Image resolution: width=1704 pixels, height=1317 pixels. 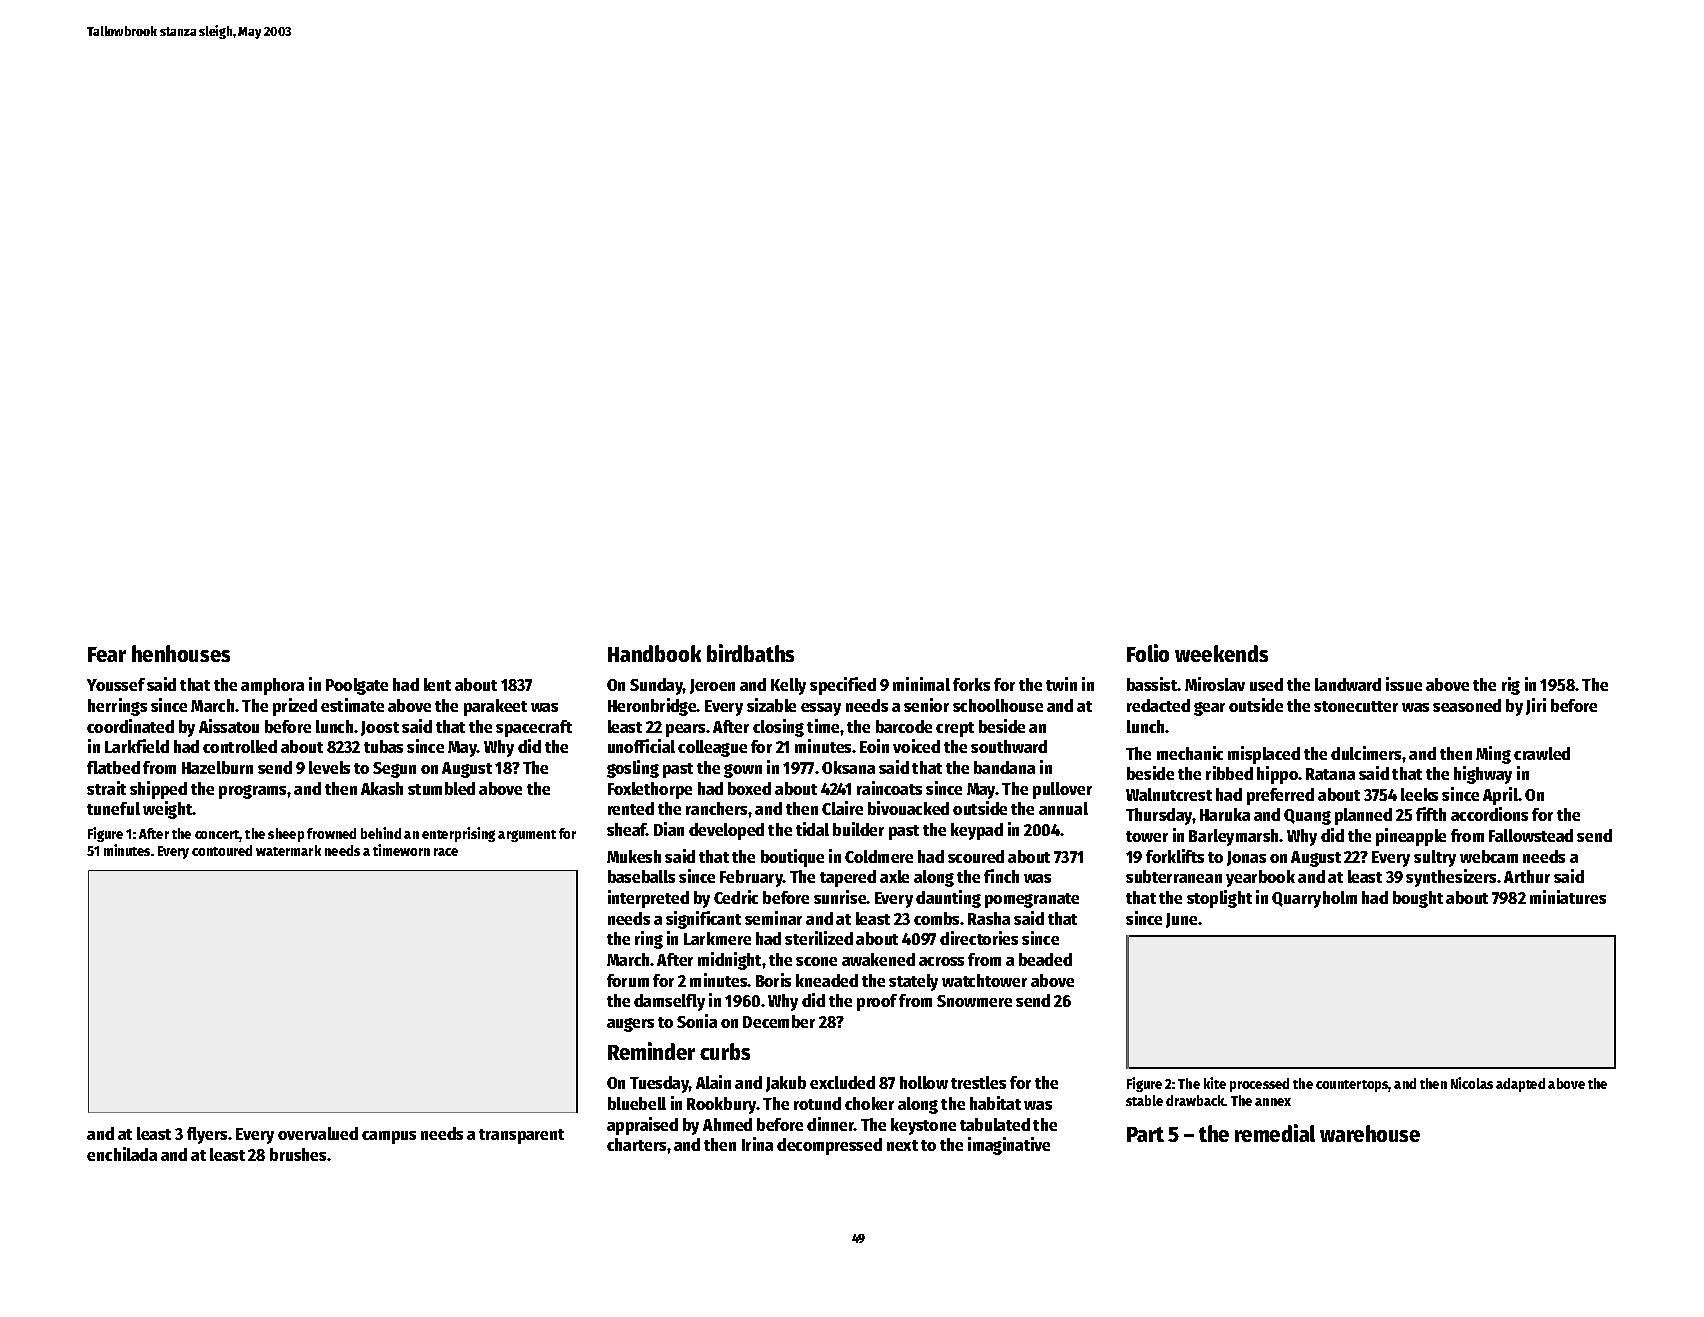 What do you see at coordinates (1221, 653) in the page?
I see `weekends` at bounding box center [1221, 653].
